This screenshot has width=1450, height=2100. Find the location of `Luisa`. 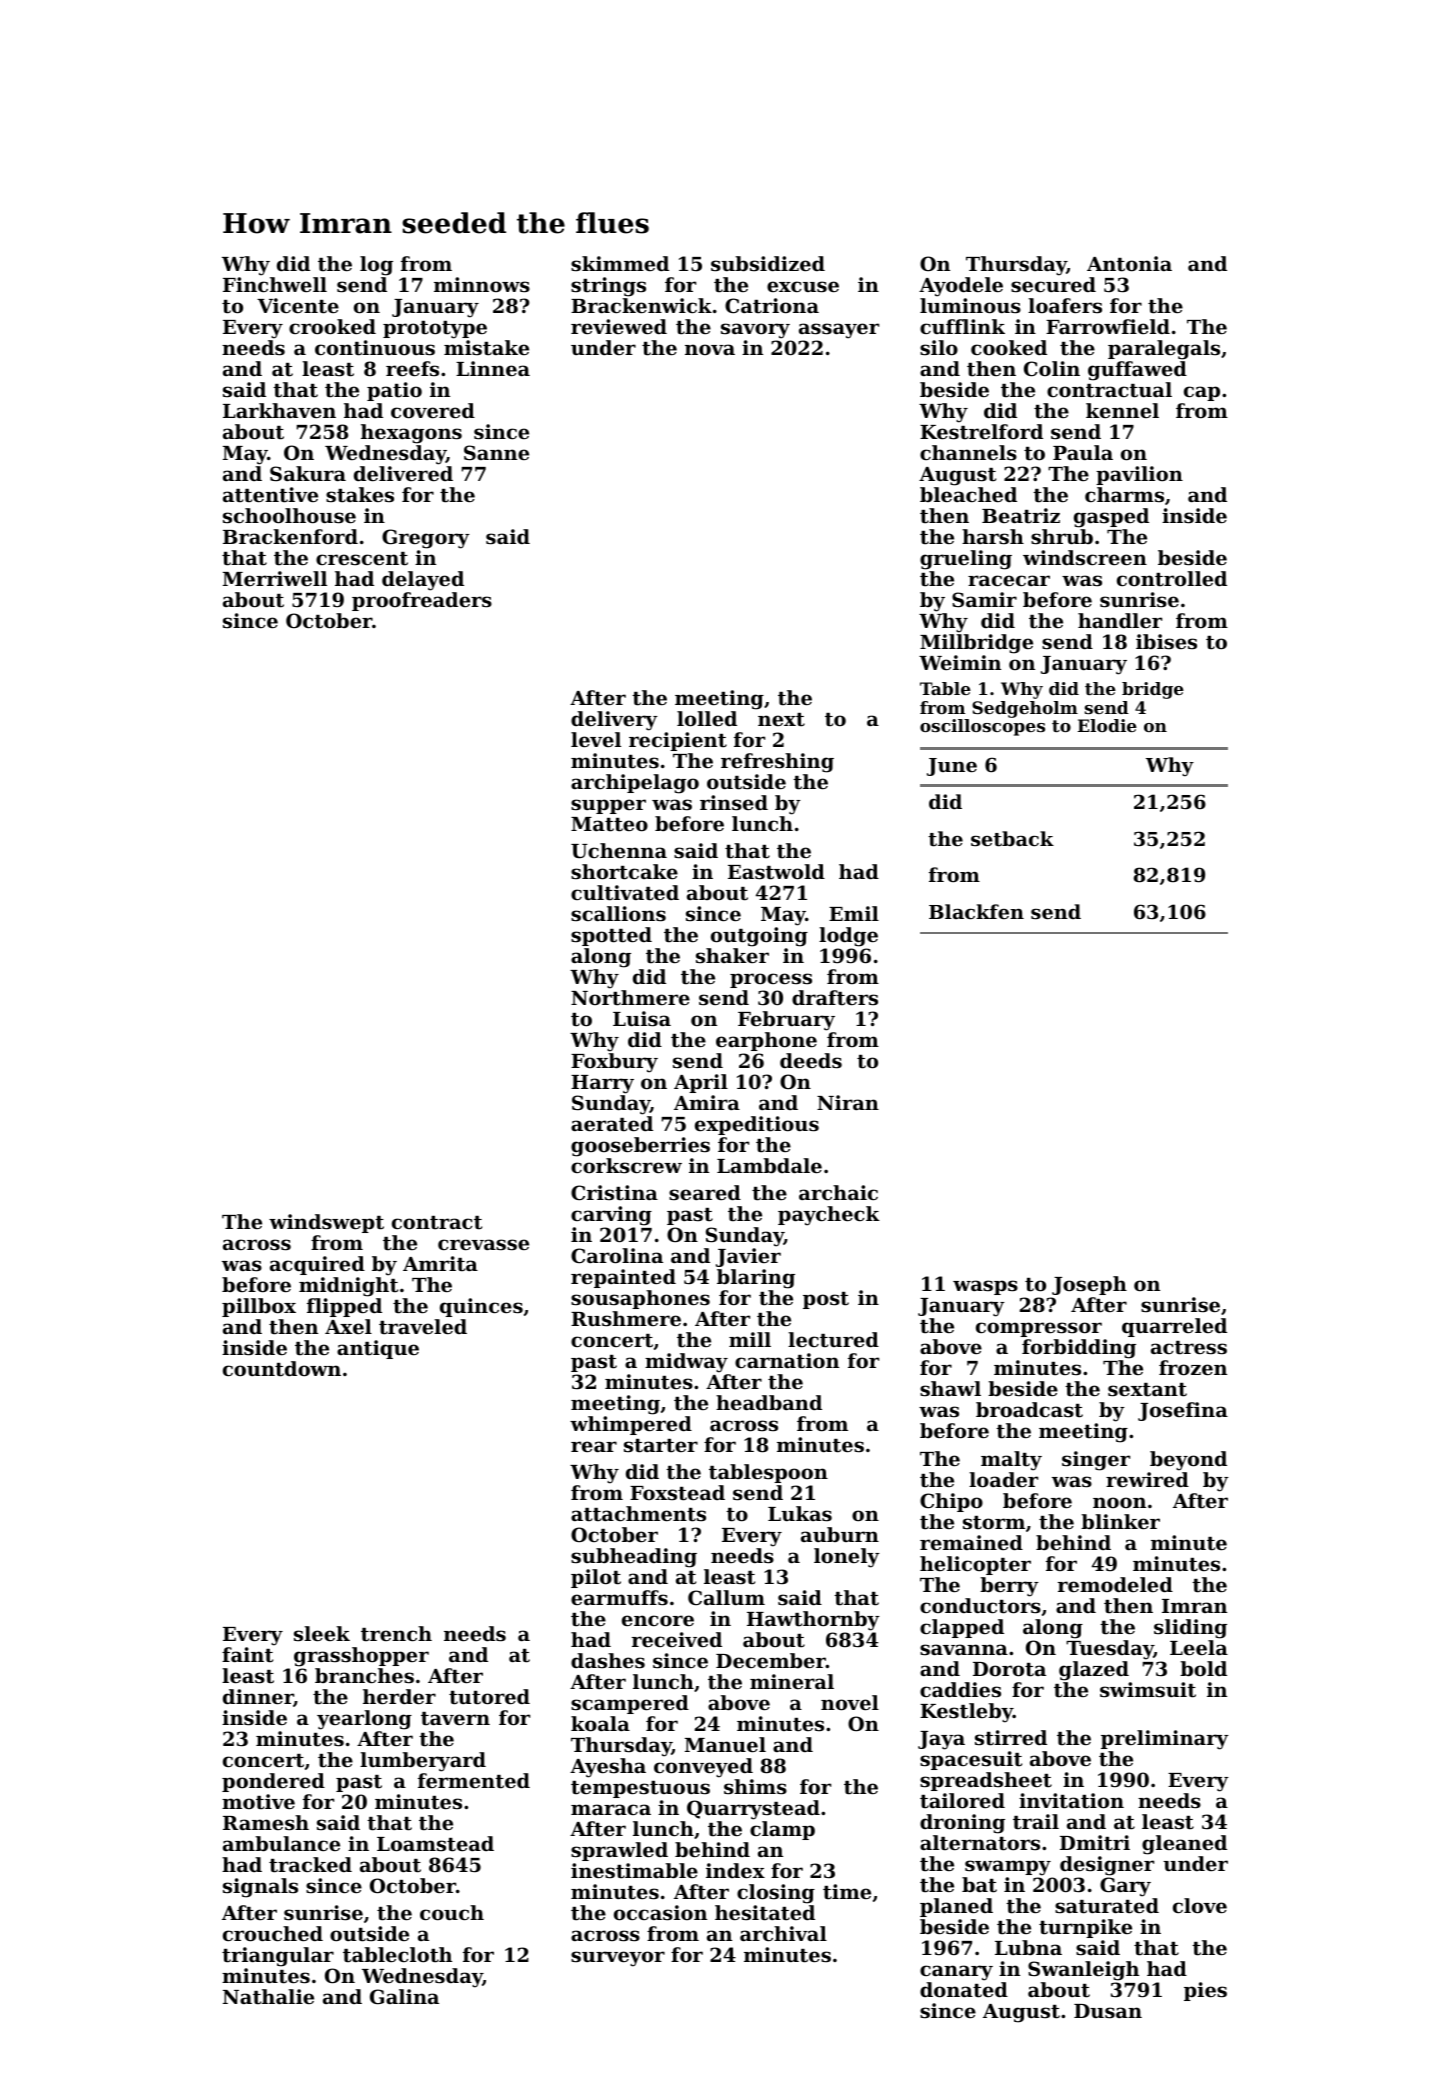

Luisa is located at coordinates (642, 1018).
